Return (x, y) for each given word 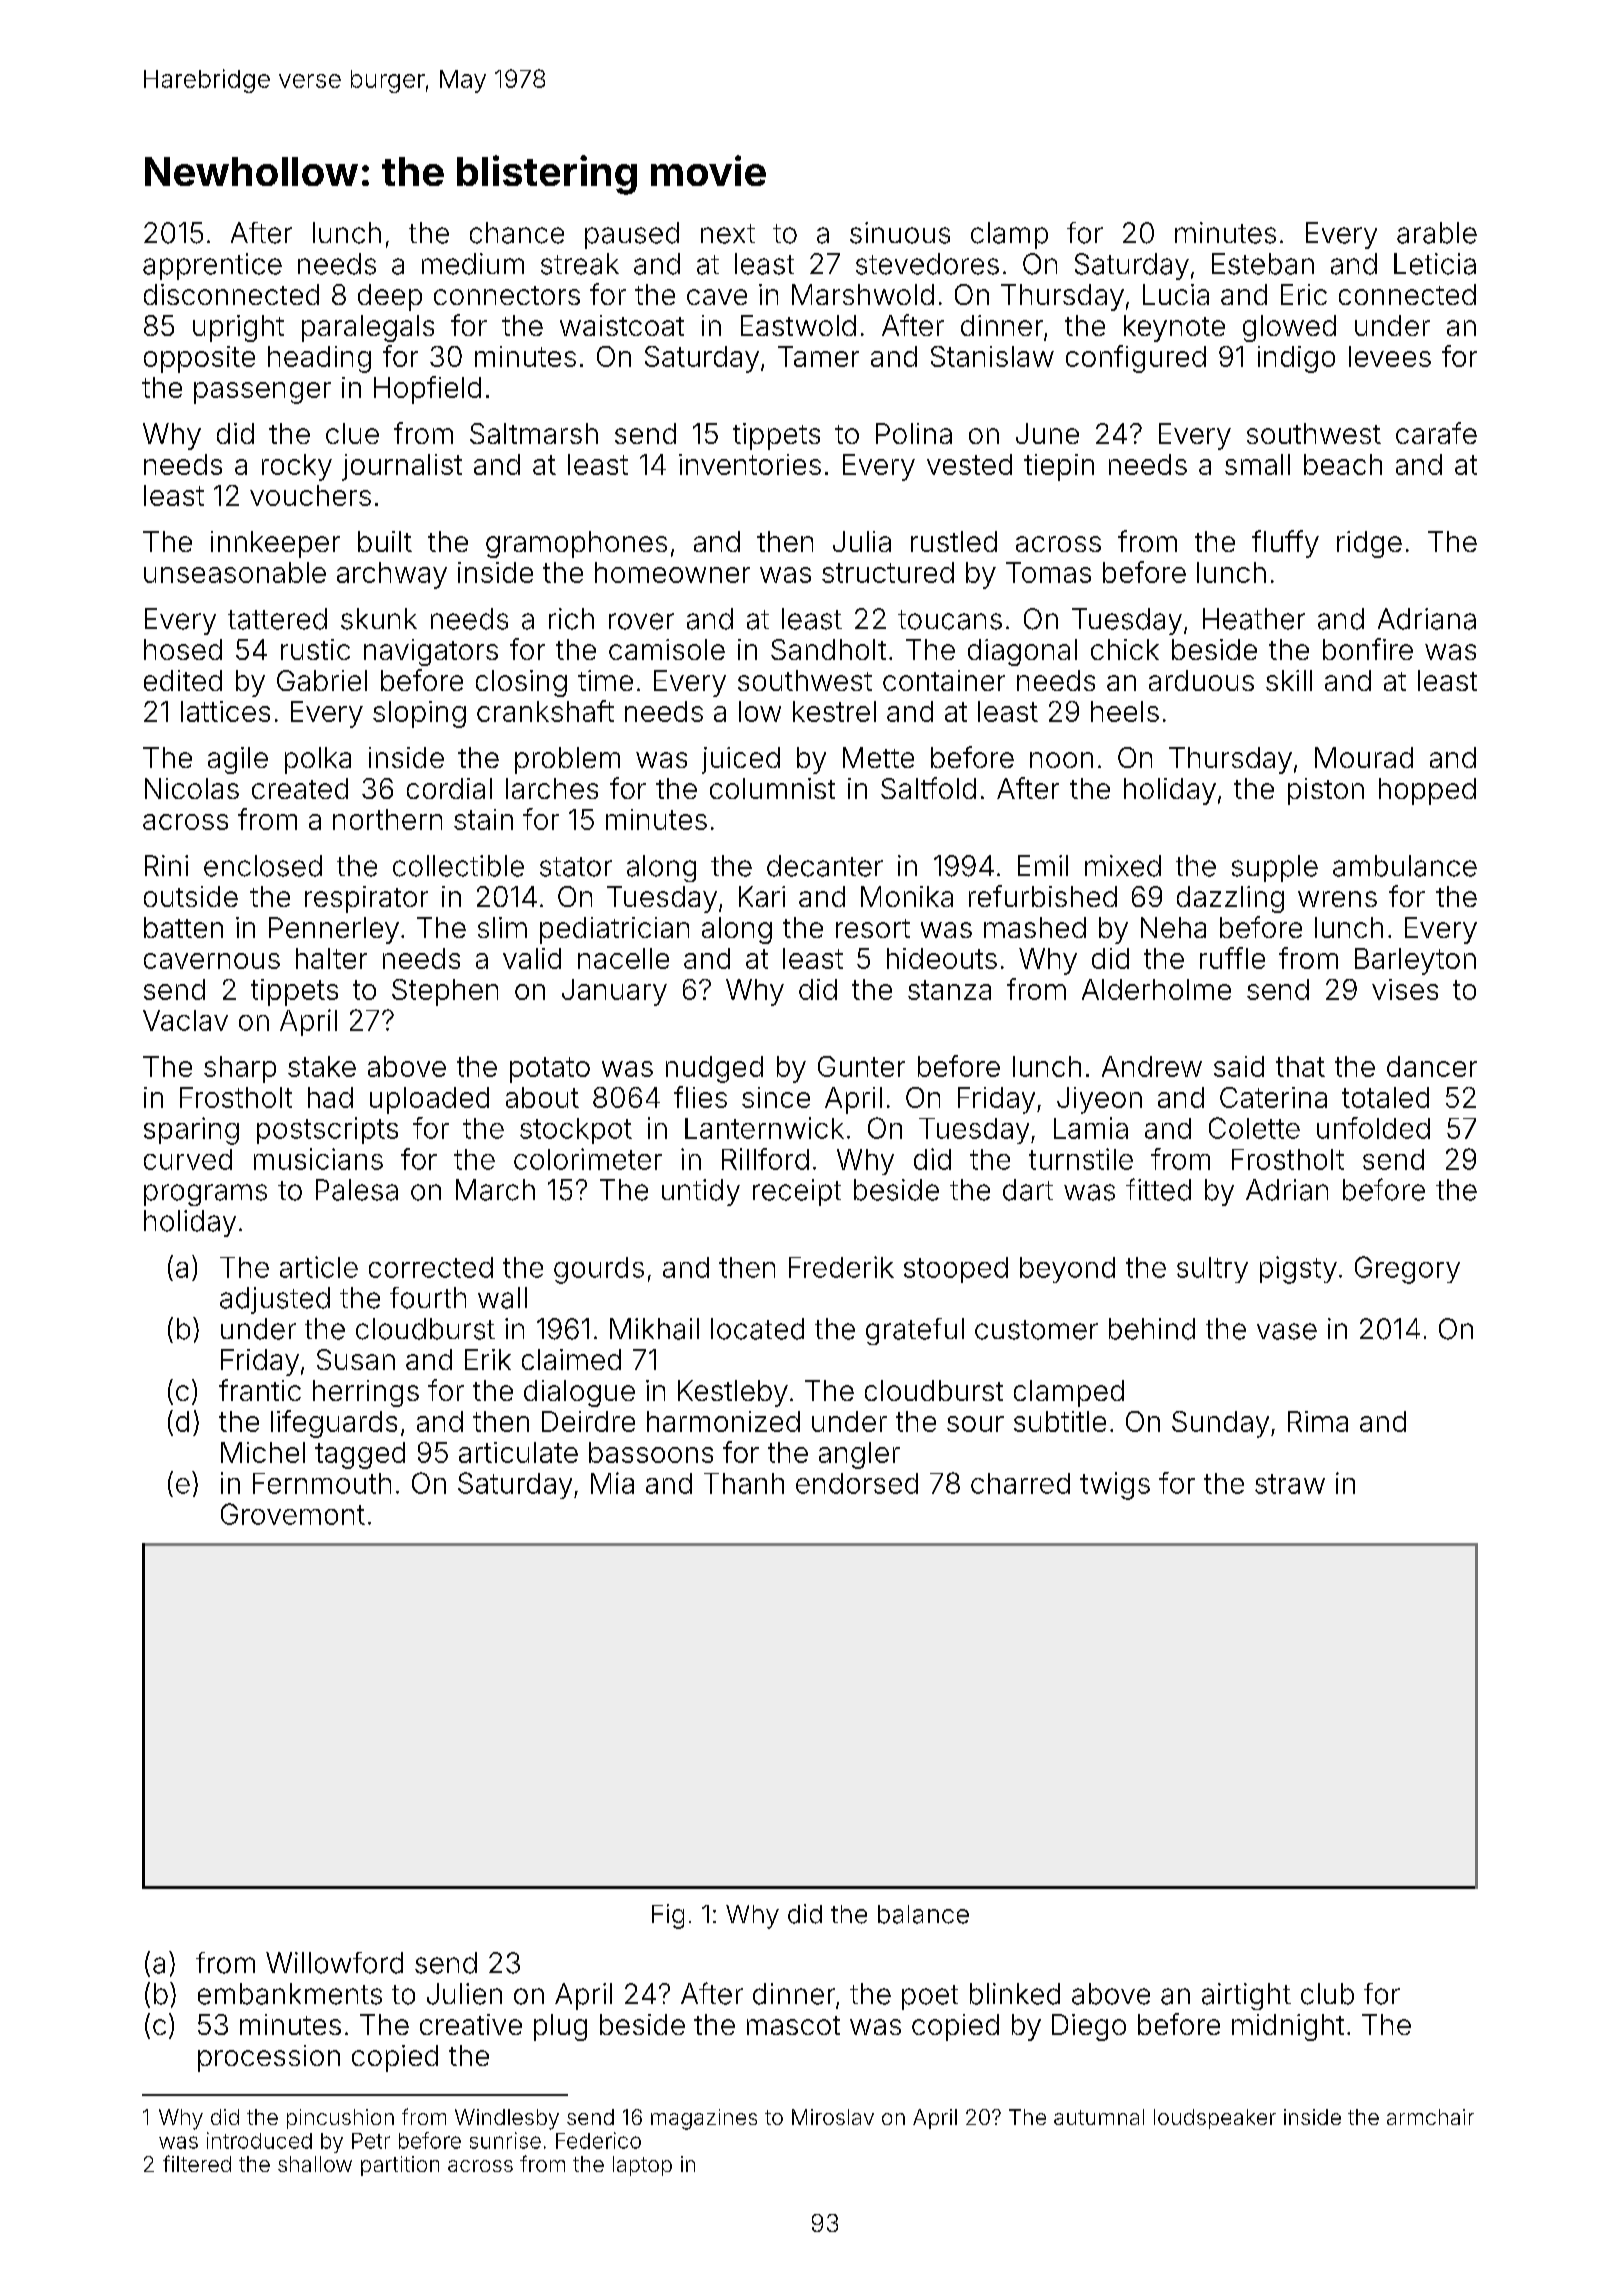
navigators (431, 652)
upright (238, 328)
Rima (1318, 1421)
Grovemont (293, 1514)
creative (471, 2024)
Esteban (1263, 264)
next (728, 234)
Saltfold (928, 788)
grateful (915, 1331)
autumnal (1099, 2117)
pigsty (1298, 1270)
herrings (366, 1393)
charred (1020, 1483)
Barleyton (1415, 961)
